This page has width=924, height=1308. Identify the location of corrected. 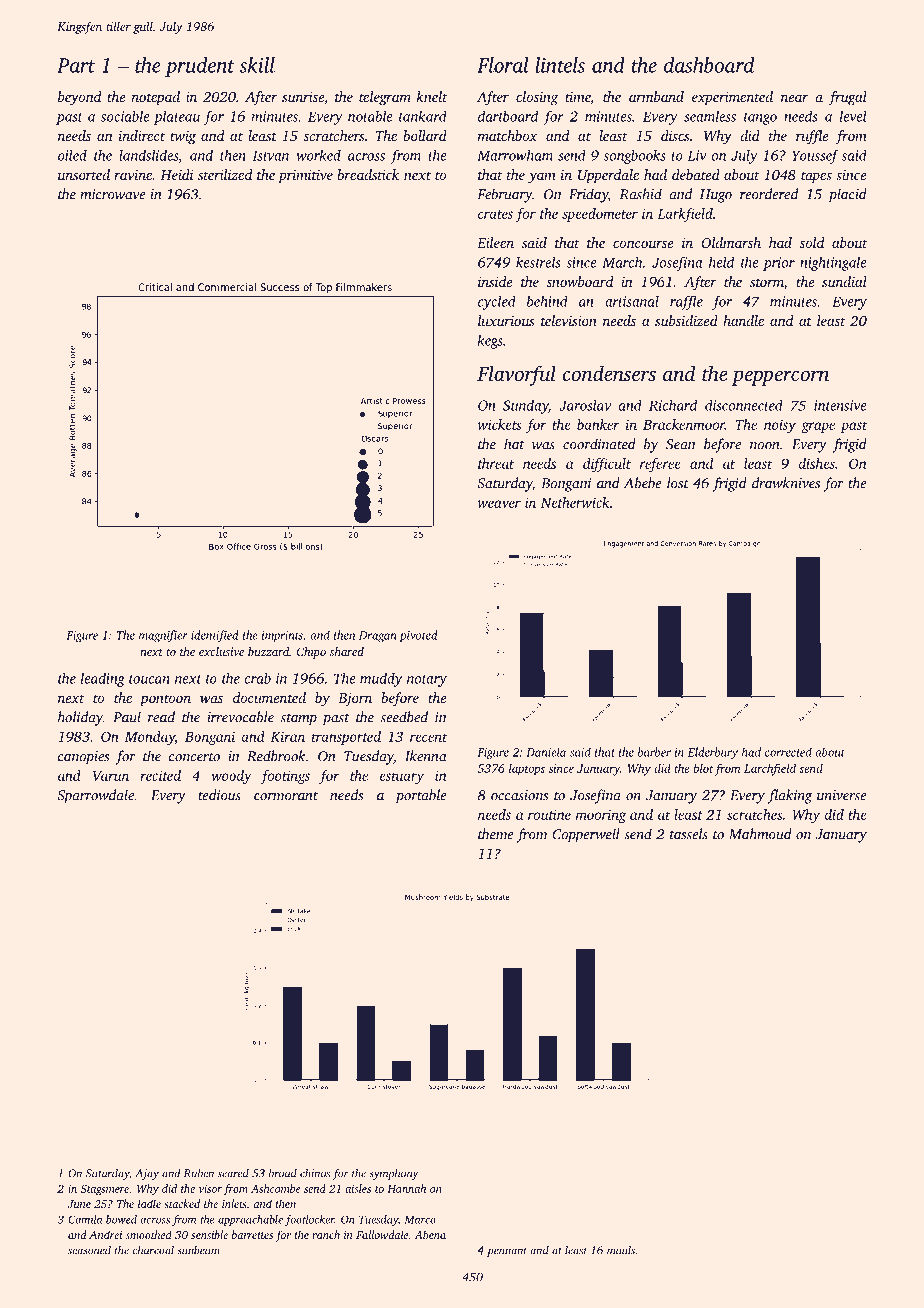
(788, 752).
